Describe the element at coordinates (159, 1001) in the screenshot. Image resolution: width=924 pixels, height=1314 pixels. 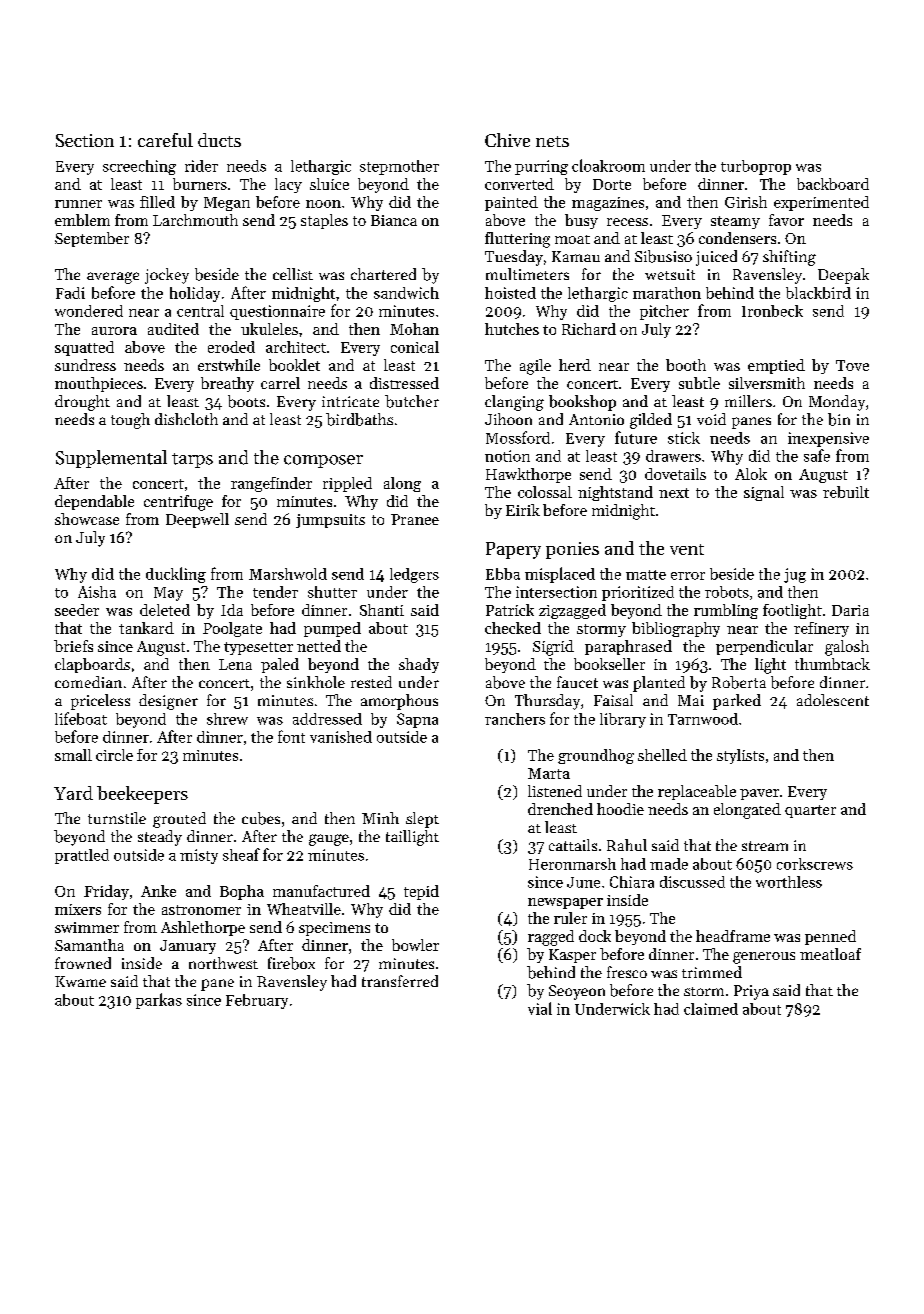
I see `parkas` at that location.
